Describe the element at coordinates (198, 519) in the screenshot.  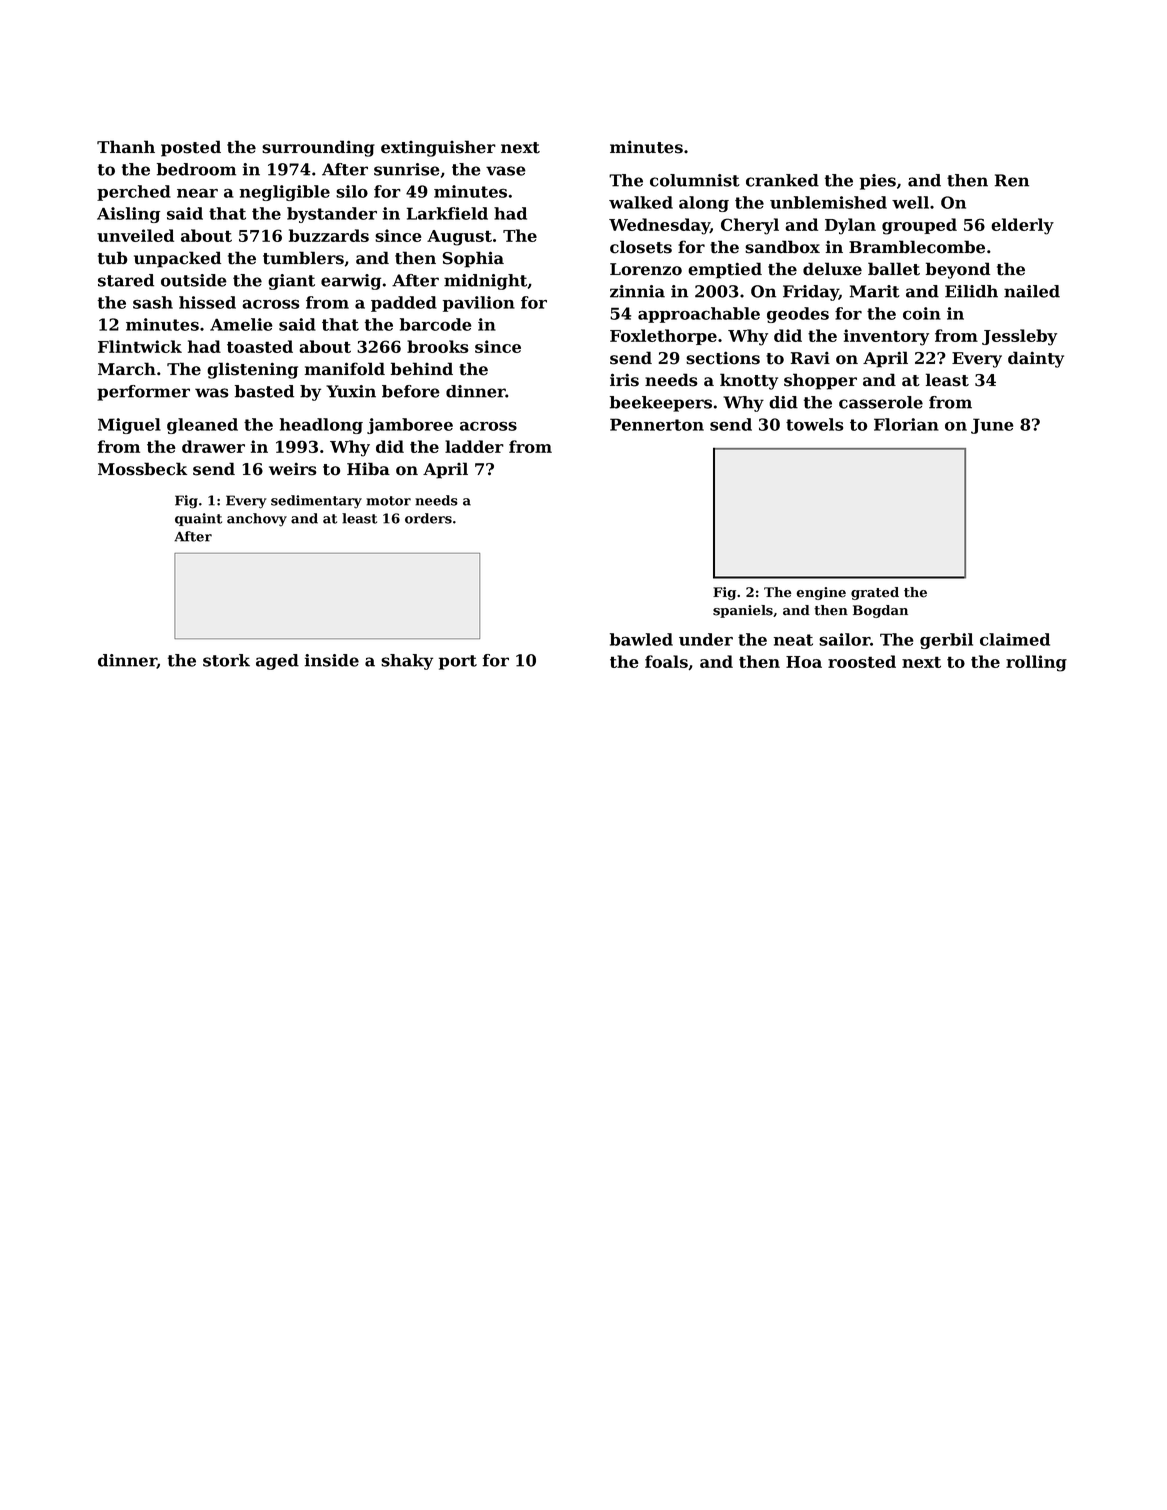
I see `quaint` at that location.
